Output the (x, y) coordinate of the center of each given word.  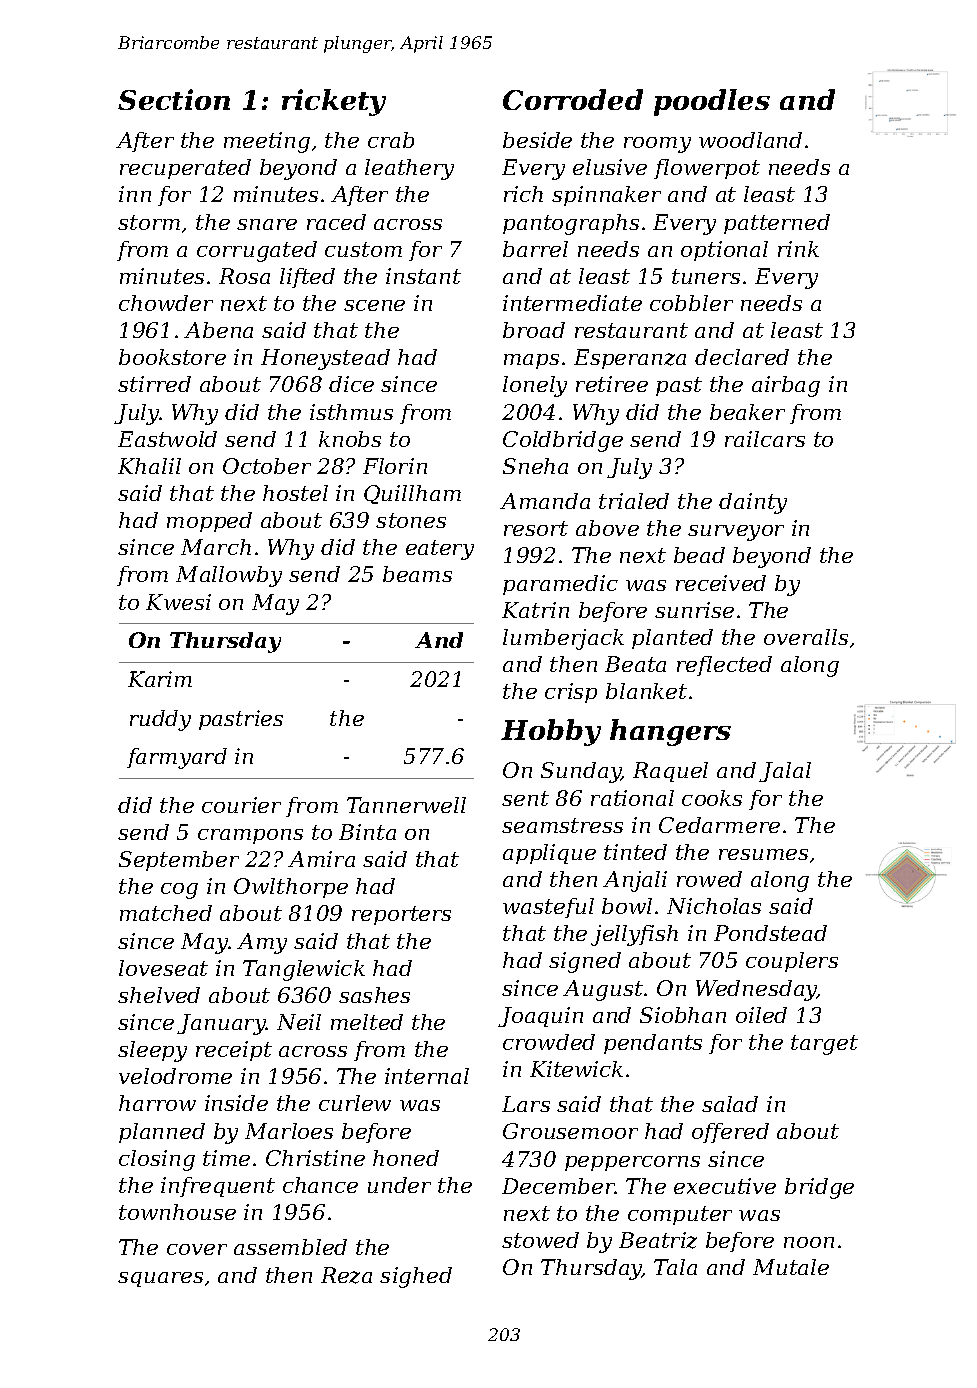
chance (320, 1185)
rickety (334, 102)
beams (417, 574)
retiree (612, 384)
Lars (526, 1104)
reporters (401, 915)
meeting (267, 142)
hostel (295, 493)
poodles (712, 102)
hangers (670, 732)
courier (241, 805)
